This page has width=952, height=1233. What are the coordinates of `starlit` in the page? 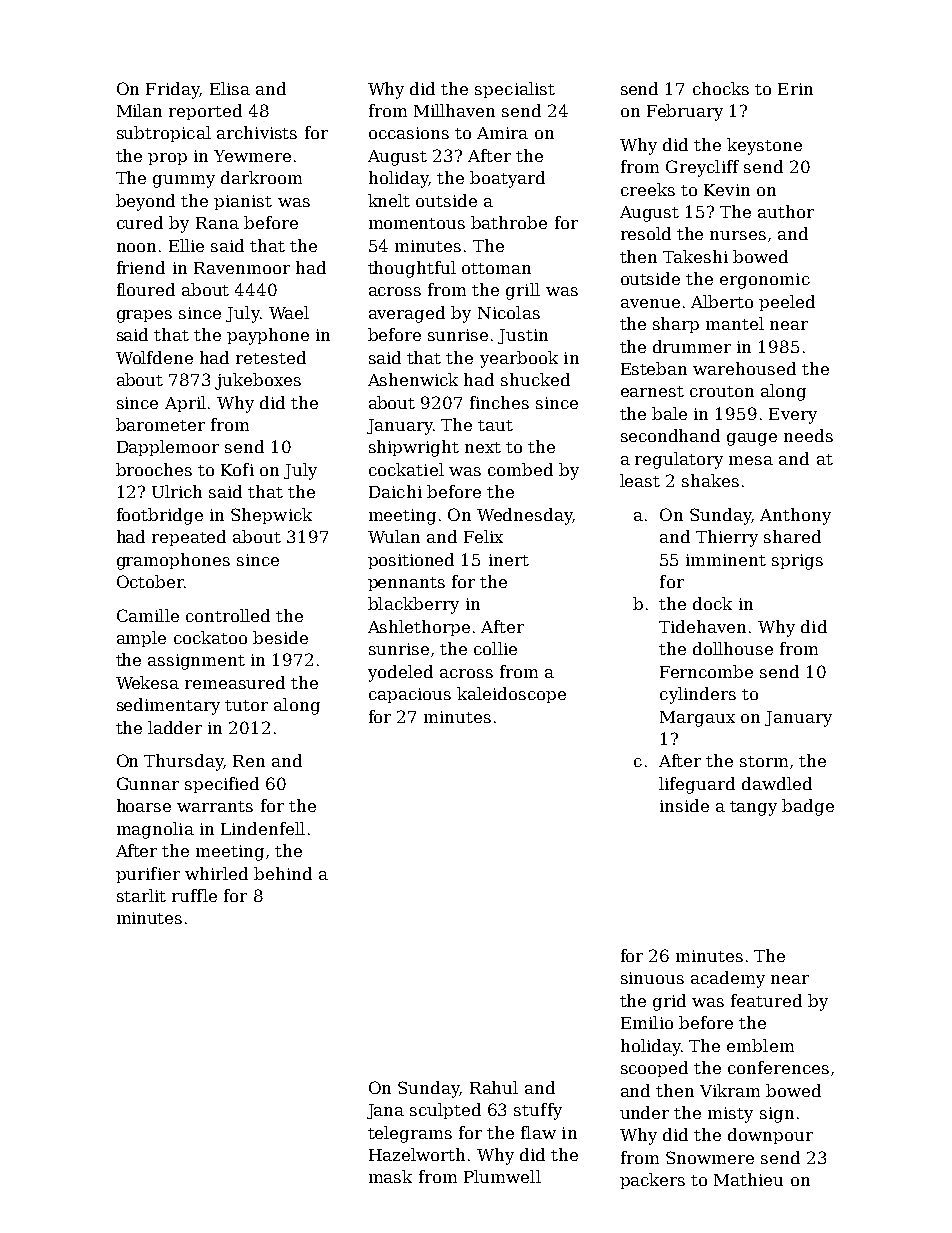 It's located at (141, 895).
